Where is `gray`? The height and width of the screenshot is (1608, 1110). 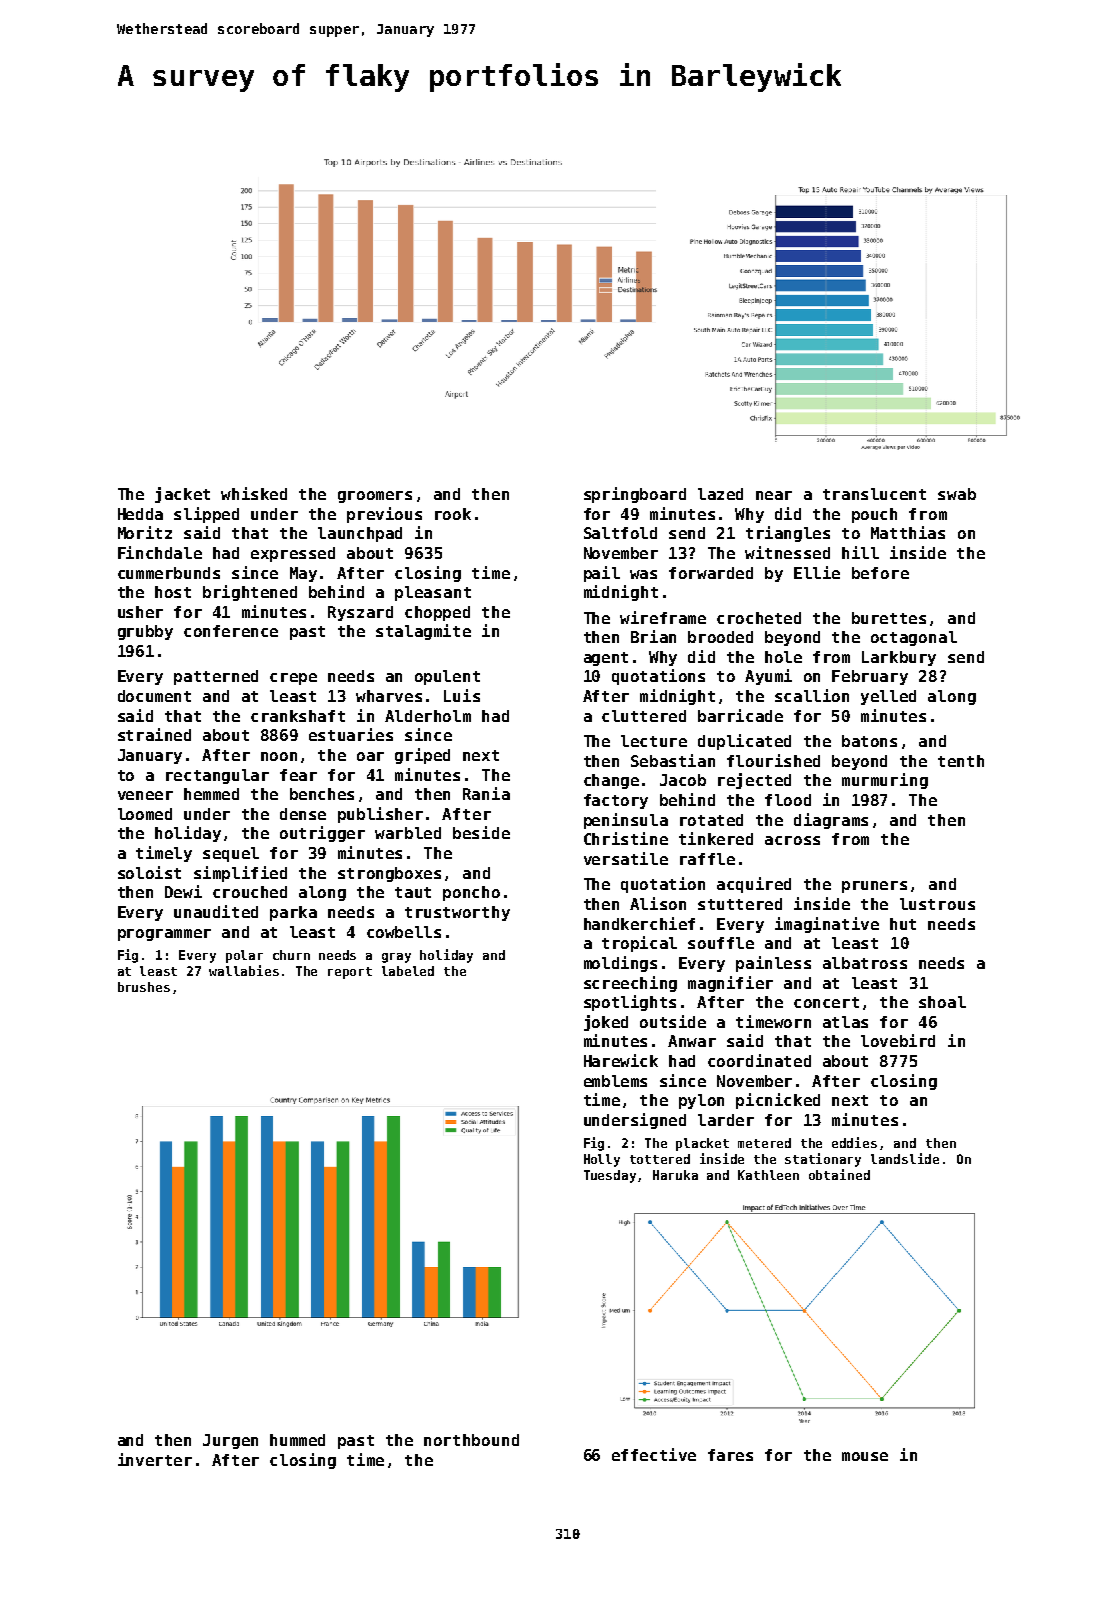 gray is located at coordinates (396, 958).
